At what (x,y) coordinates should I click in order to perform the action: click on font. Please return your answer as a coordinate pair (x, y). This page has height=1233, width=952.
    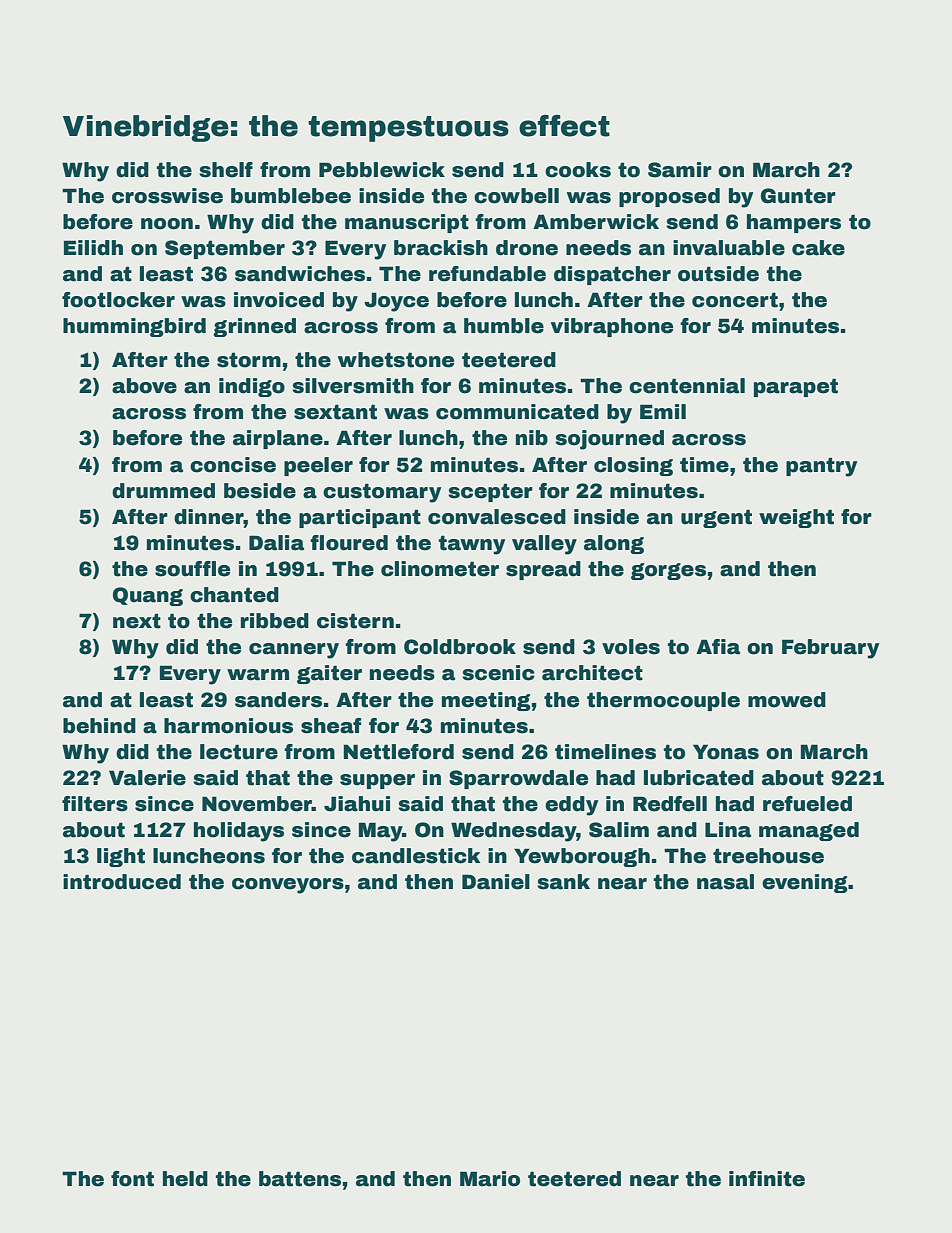
    Looking at the image, I should click on (132, 1179).
